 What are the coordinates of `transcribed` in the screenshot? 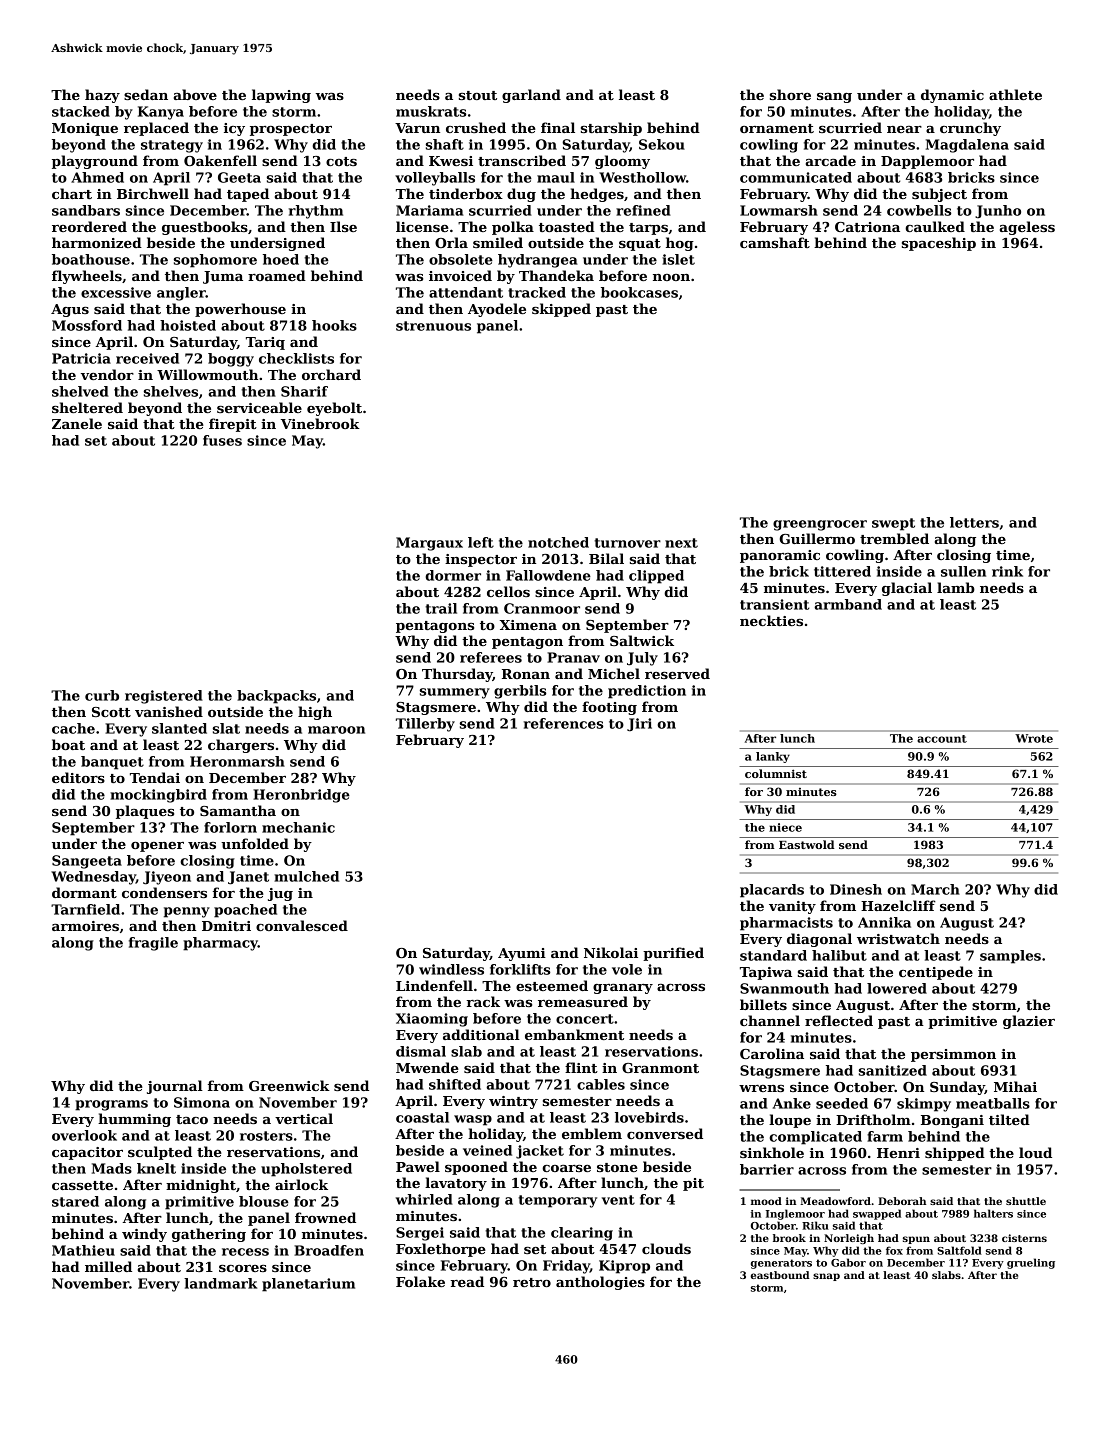 It's located at (522, 160).
